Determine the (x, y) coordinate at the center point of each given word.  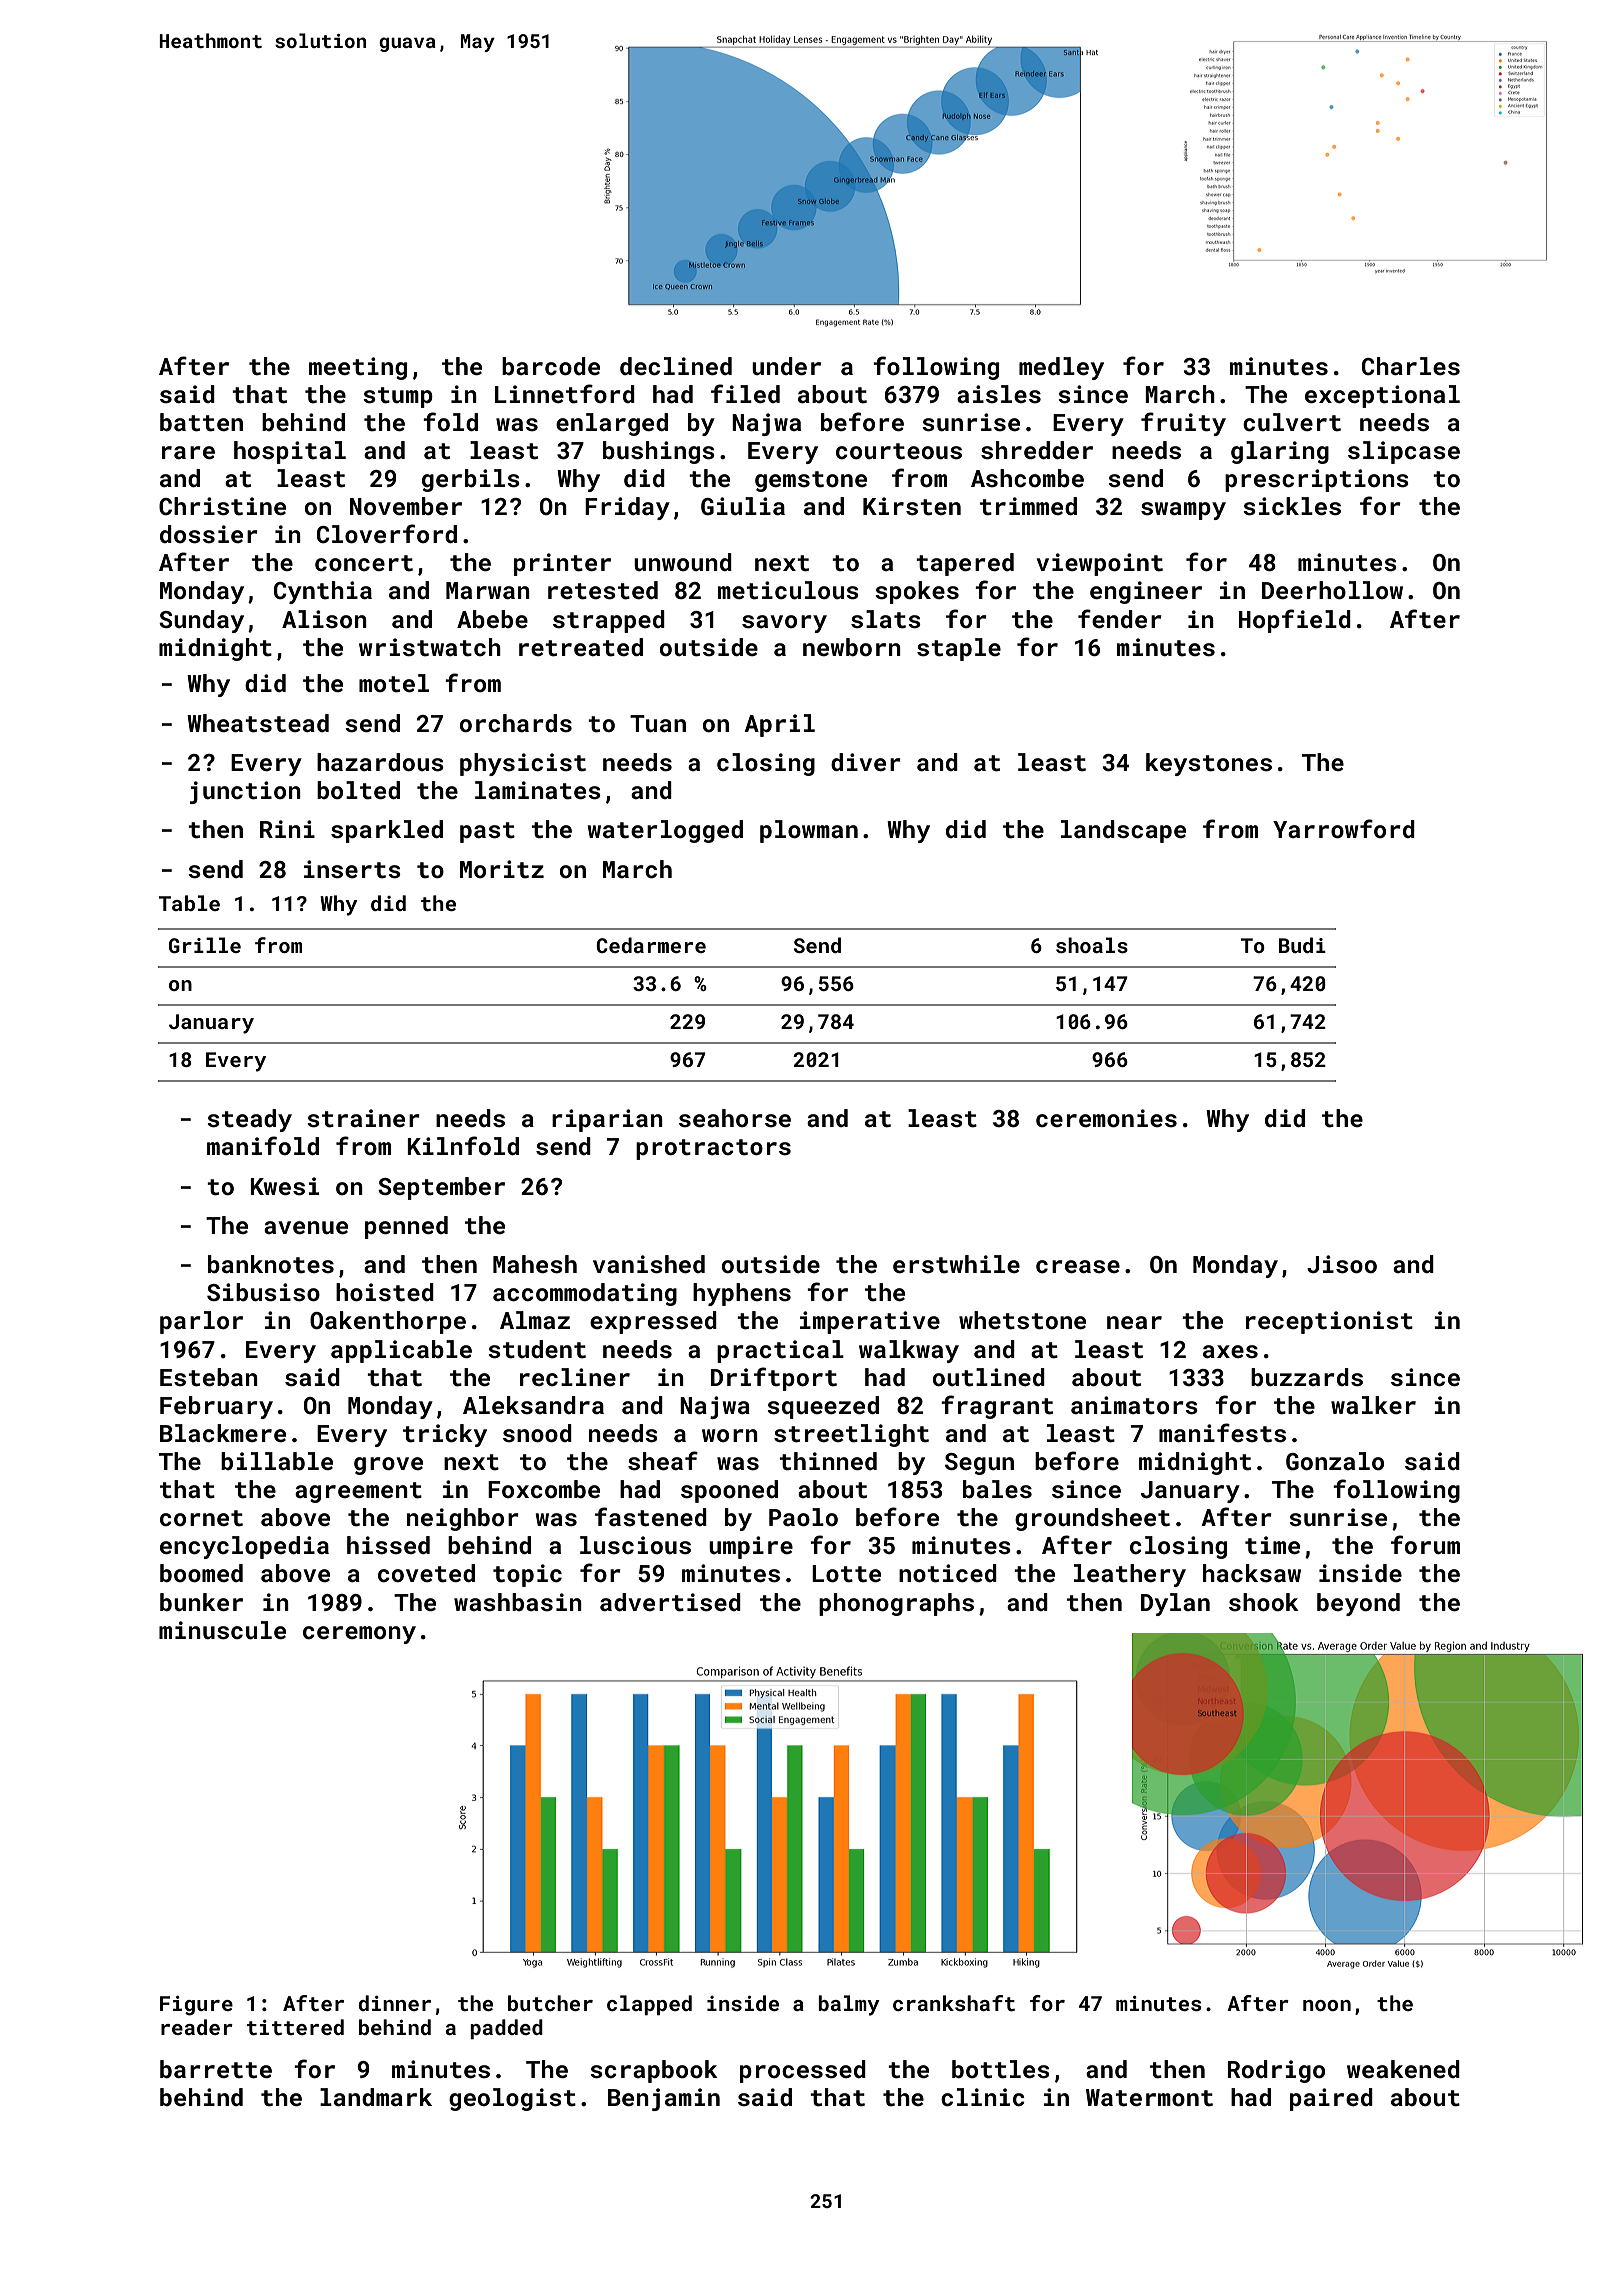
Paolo (803, 1517)
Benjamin (664, 2099)
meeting (358, 368)
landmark (376, 2097)
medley (1061, 368)
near (1134, 1322)
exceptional (1382, 396)
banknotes (271, 1264)
